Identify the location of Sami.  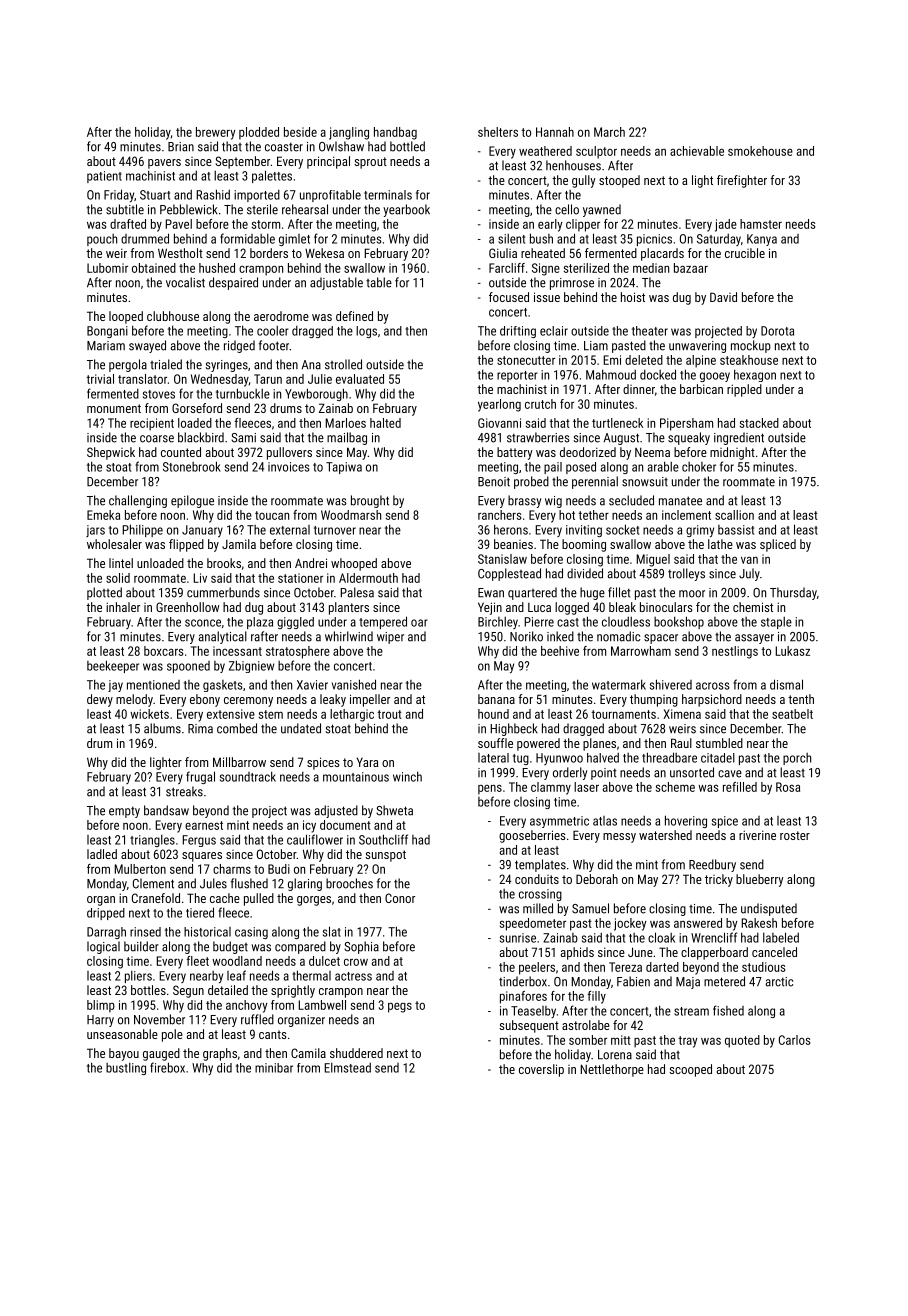
(243, 438).
